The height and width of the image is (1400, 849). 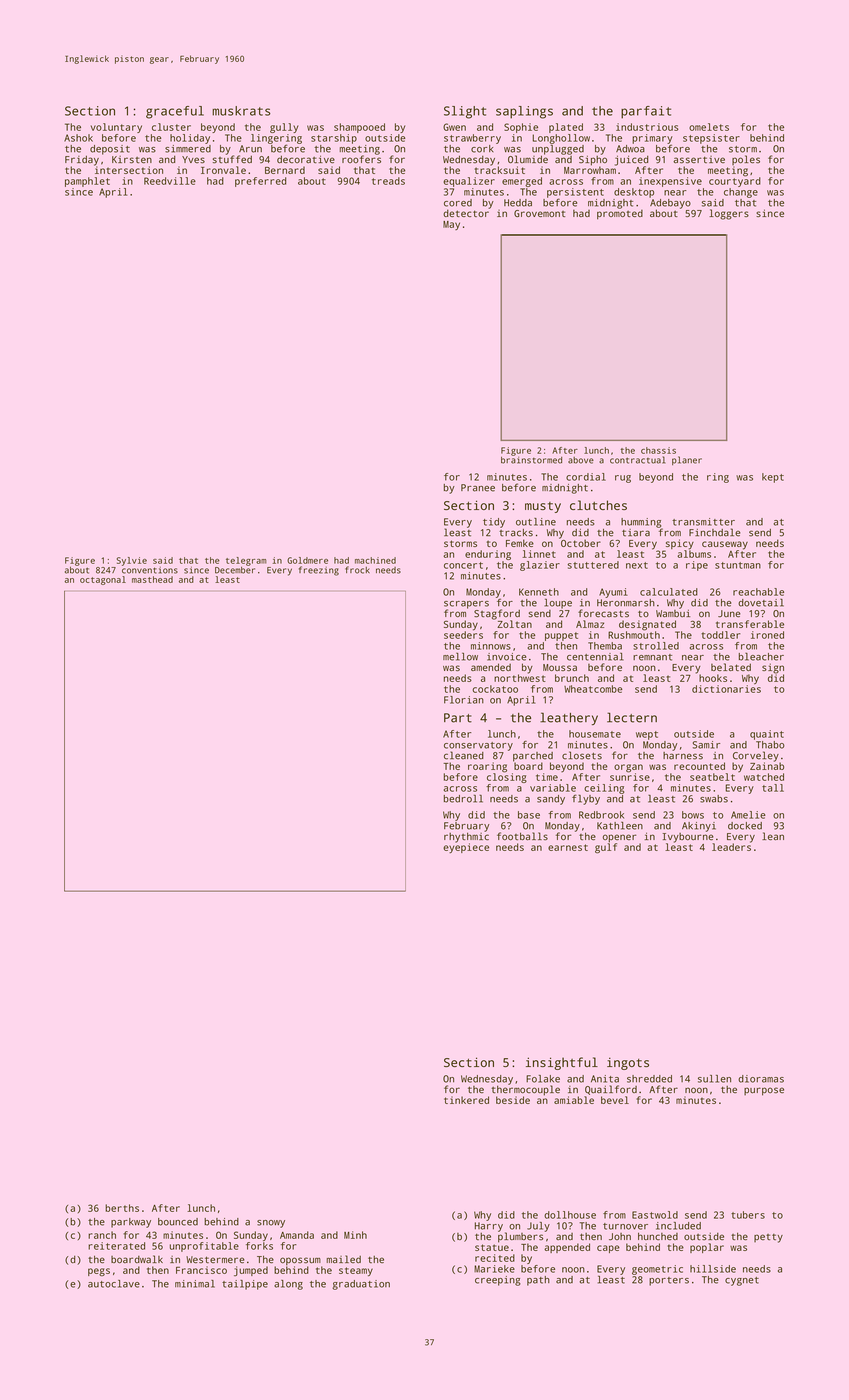 I want to click on machined, so click(x=375, y=560).
